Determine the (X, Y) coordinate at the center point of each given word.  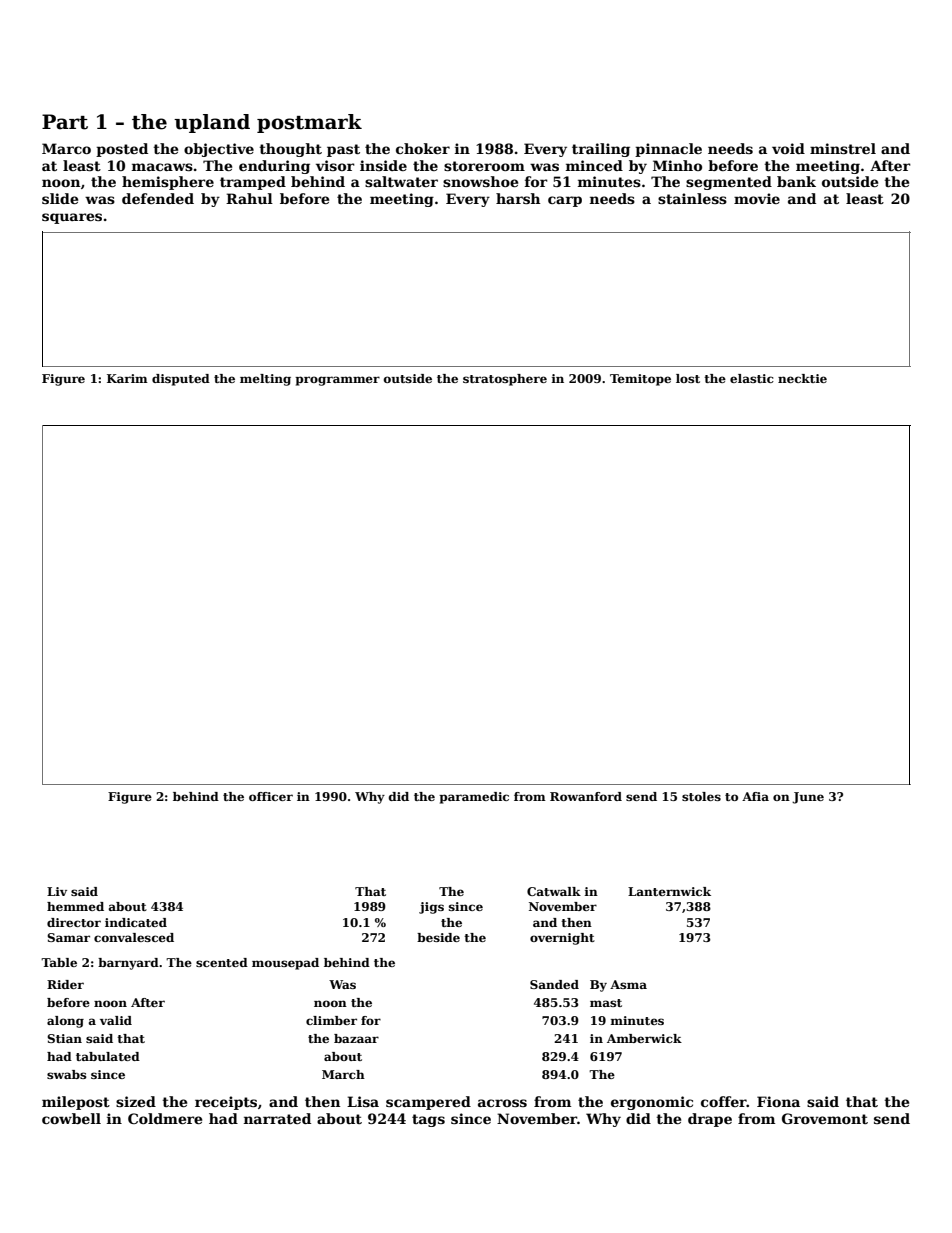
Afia (755, 796)
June (808, 798)
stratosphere (505, 380)
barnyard (128, 964)
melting (265, 380)
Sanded (554, 984)
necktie (802, 378)
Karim (127, 378)
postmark (309, 123)
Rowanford (586, 796)
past (343, 150)
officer (271, 796)
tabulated (108, 1056)
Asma (628, 984)
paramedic (474, 798)
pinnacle (668, 150)
